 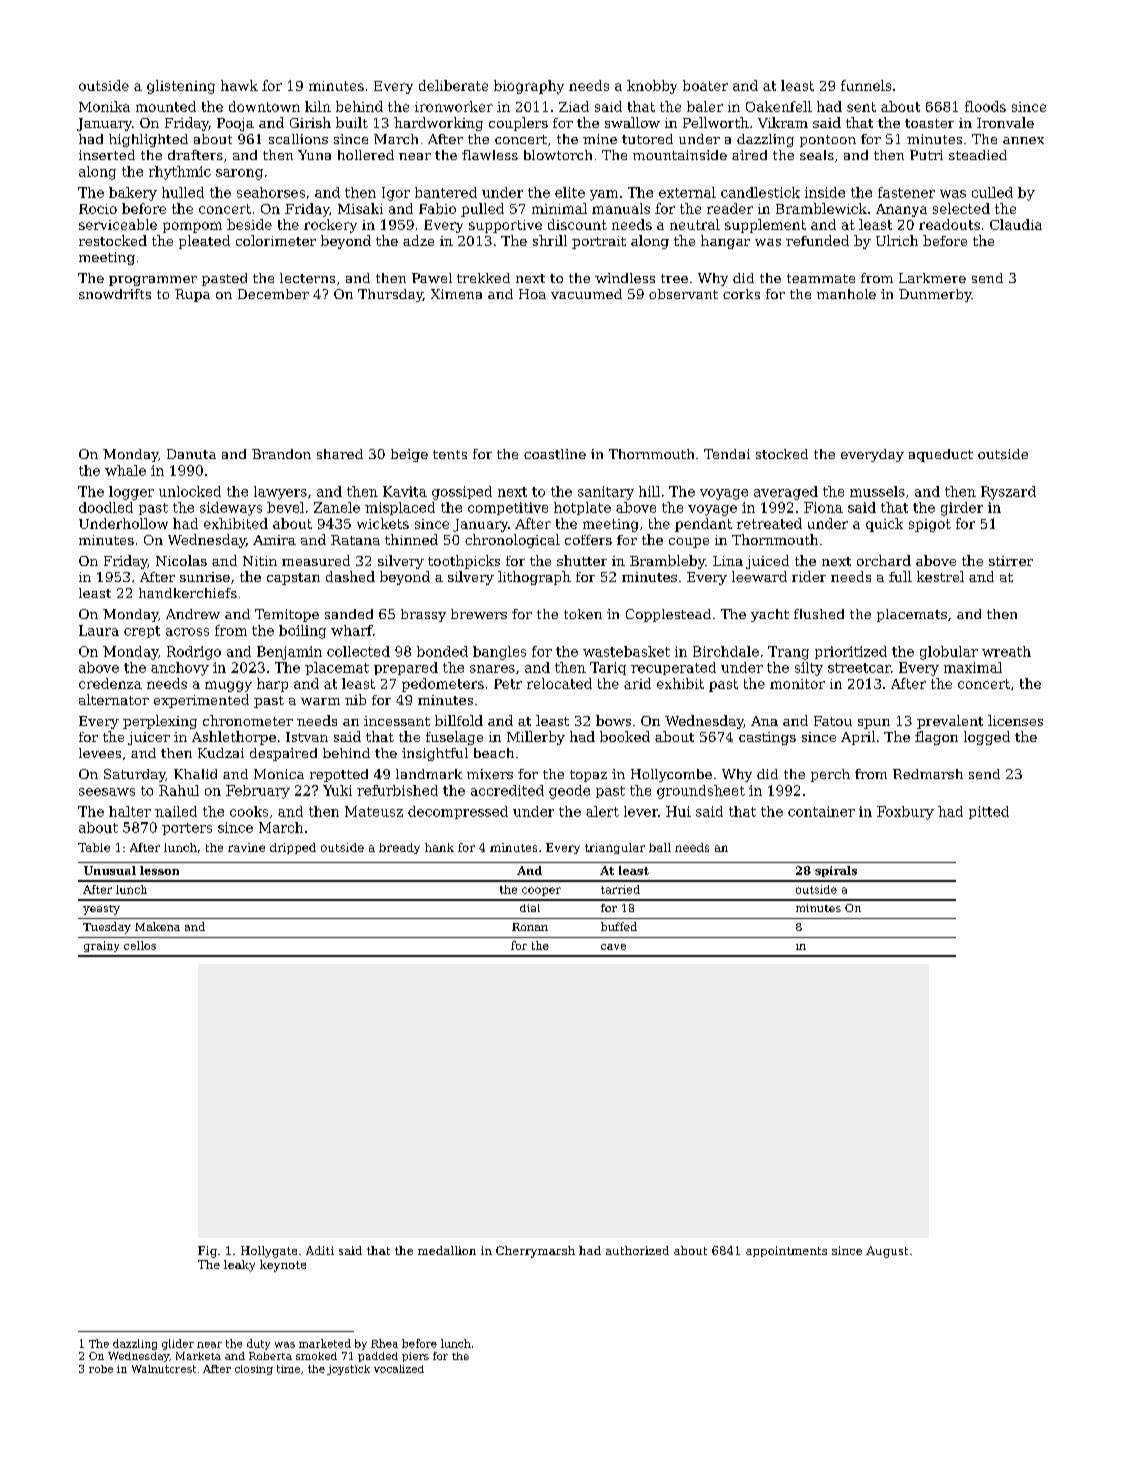 I want to click on downtown, so click(x=264, y=106).
